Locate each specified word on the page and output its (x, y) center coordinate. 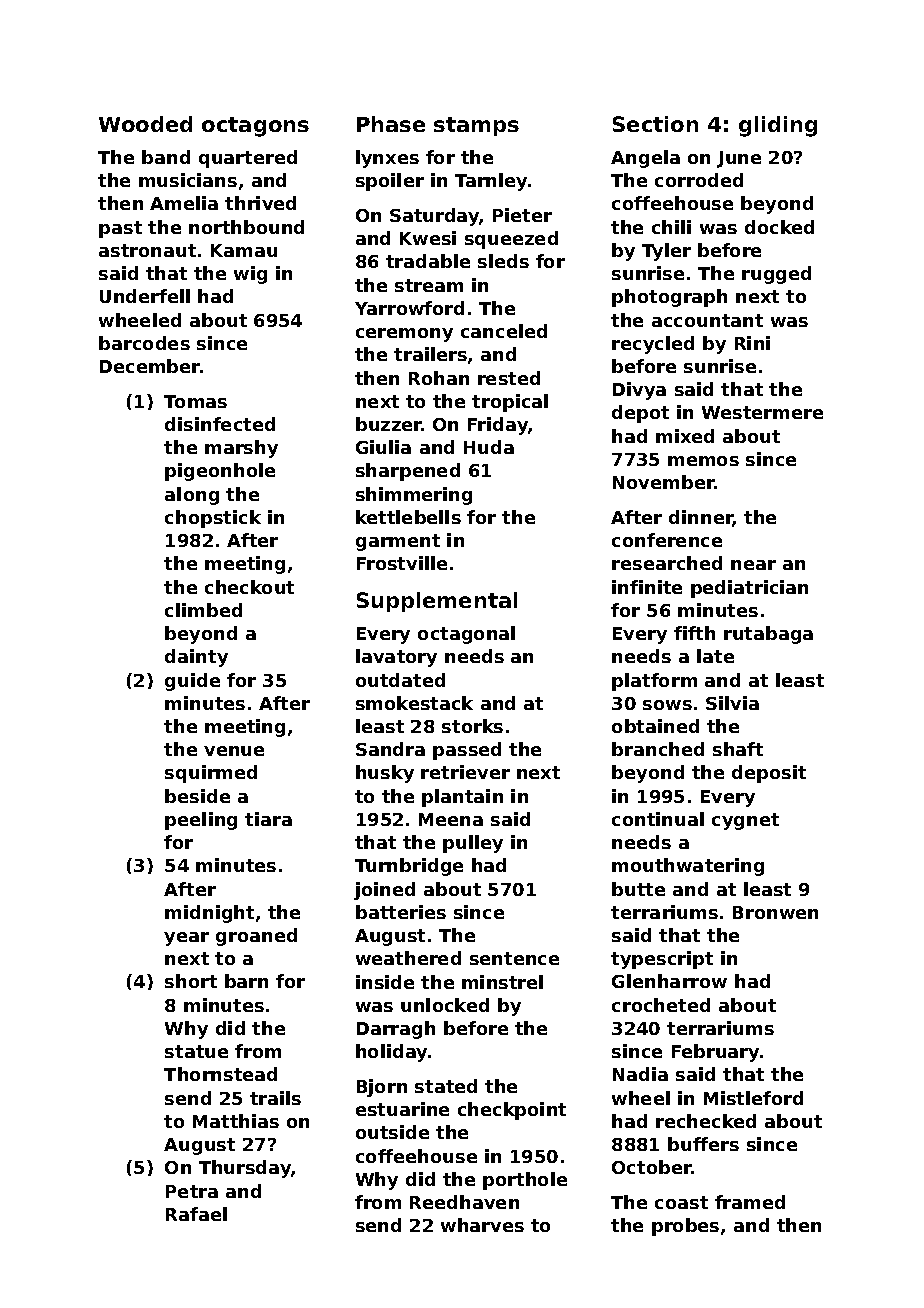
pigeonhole (220, 472)
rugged (776, 275)
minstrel (502, 982)
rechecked (706, 1121)
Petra (192, 1191)
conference (667, 540)
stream (429, 285)
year (186, 939)
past (120, 229)
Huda (489, 447)
